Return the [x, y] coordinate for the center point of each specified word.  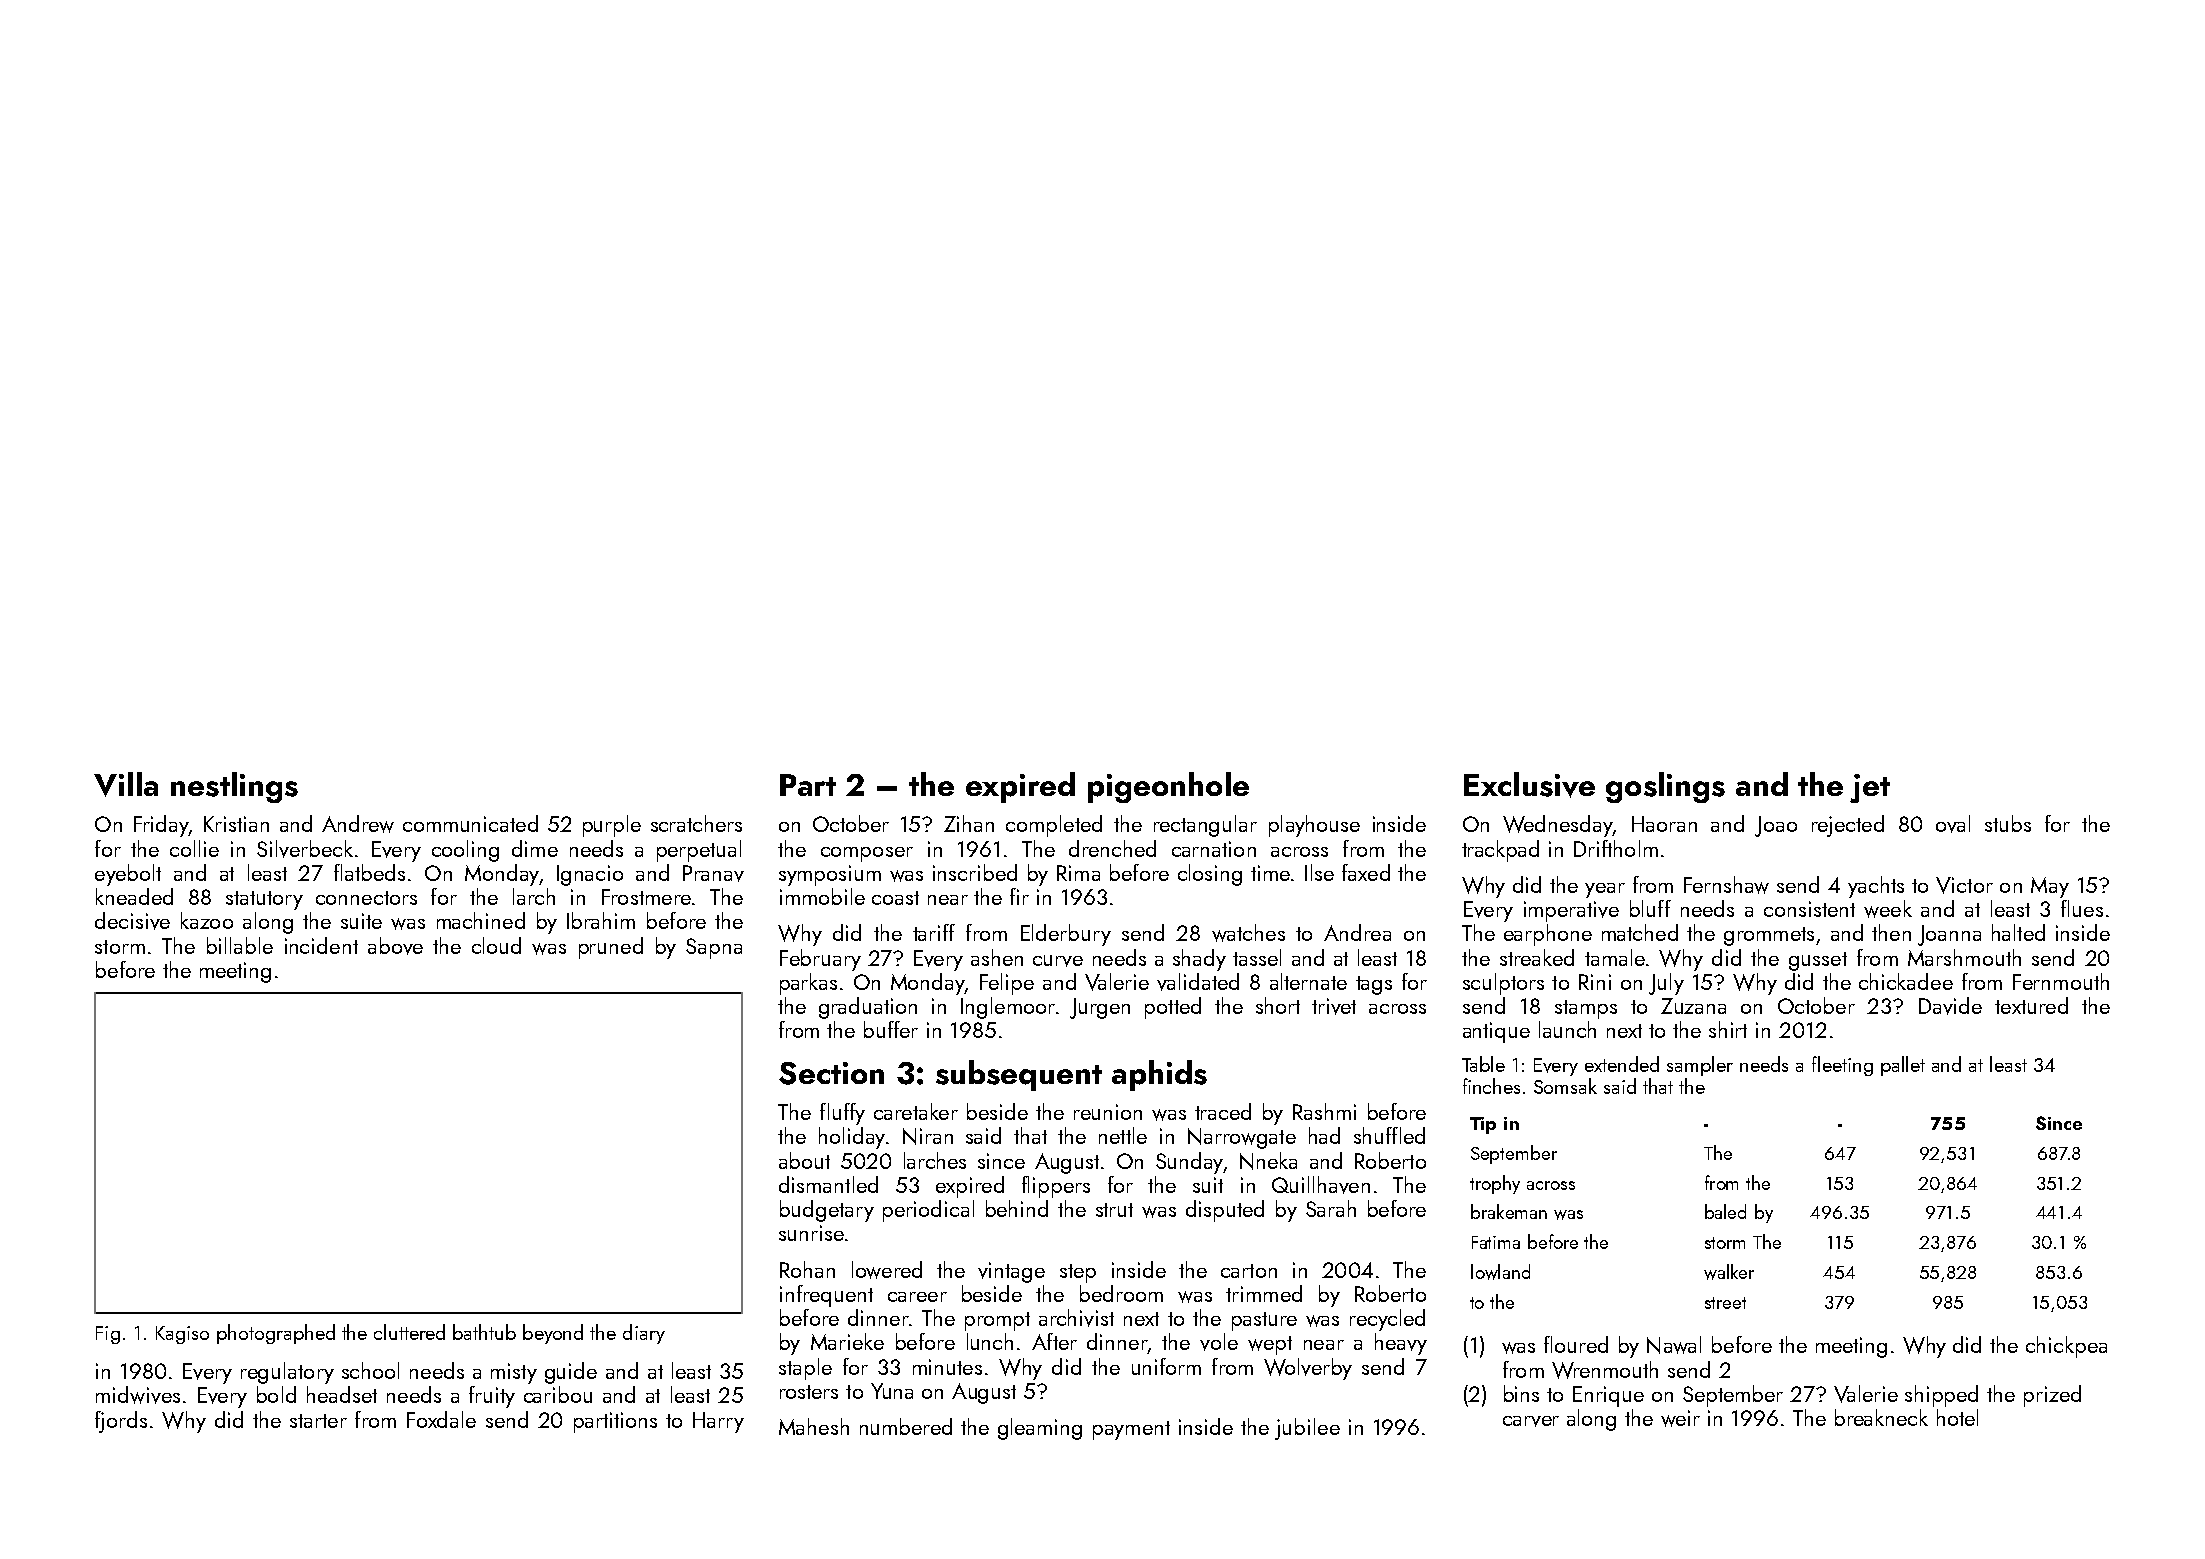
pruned [611, 948]
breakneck [1881, 1417]
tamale [1615, 957]
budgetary [827, 1211]
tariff [934, 932]
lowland [1500, 1272]
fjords [121, 1422]
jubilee [1307, 1429]
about [804, 1160]
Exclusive [1529, 785]
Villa [126, 784]
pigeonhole [1168, 787]
